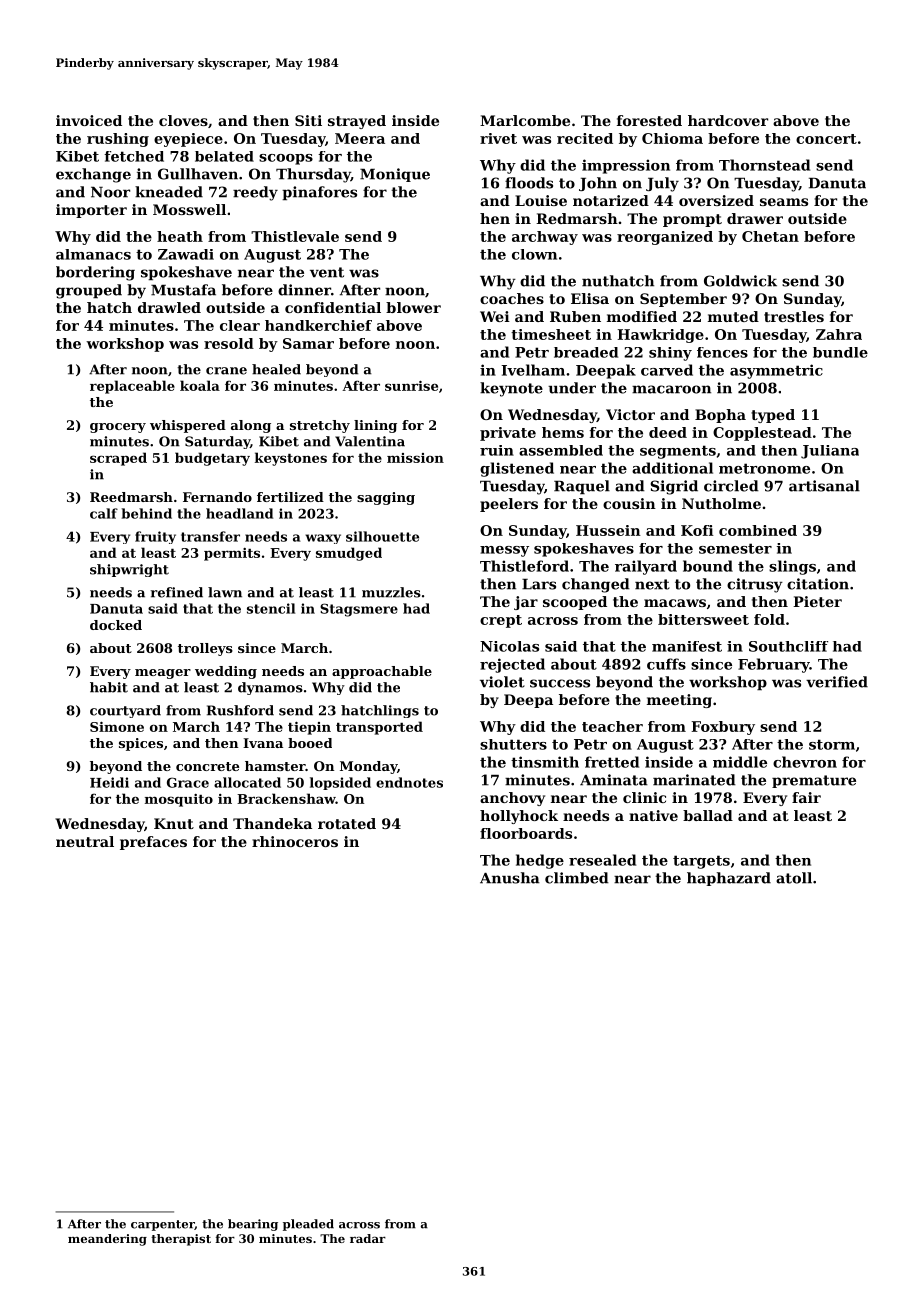  Describe the element at coordinates (794, 878) in the document. I see `atoll` at that location.
